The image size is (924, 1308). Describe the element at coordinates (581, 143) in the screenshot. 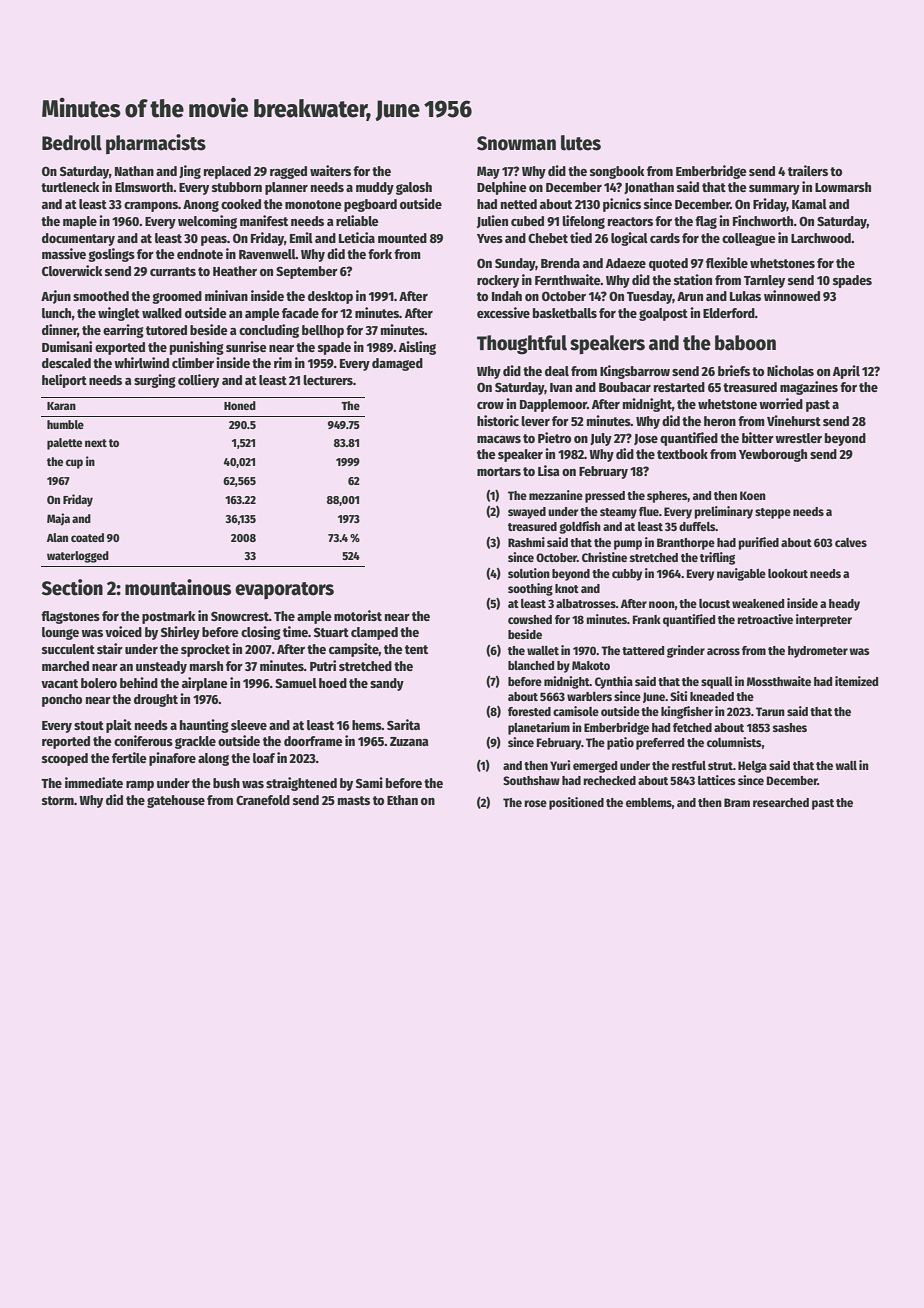

I see `lutes` at that location.
